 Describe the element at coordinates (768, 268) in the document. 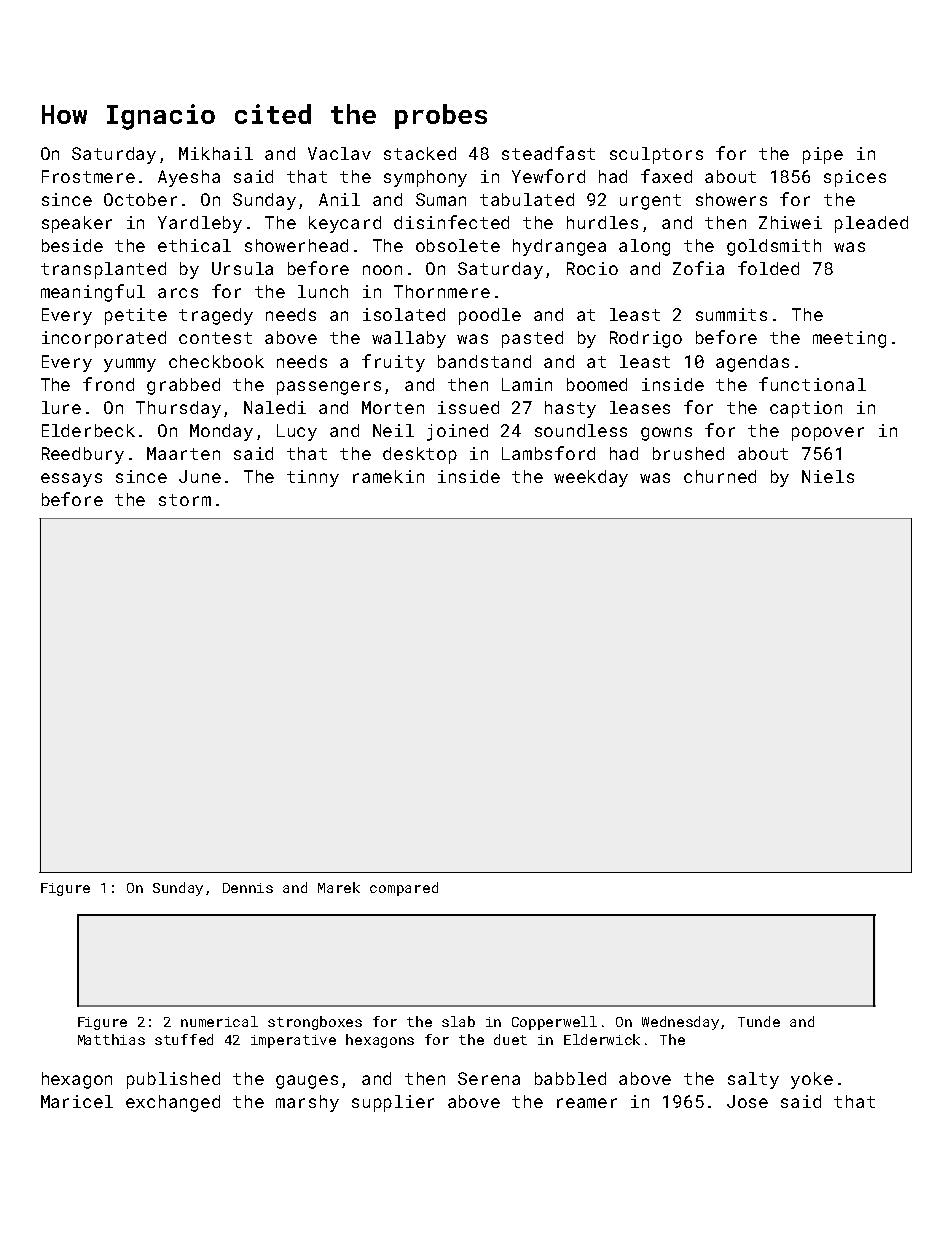

I see `folded` at that location.
